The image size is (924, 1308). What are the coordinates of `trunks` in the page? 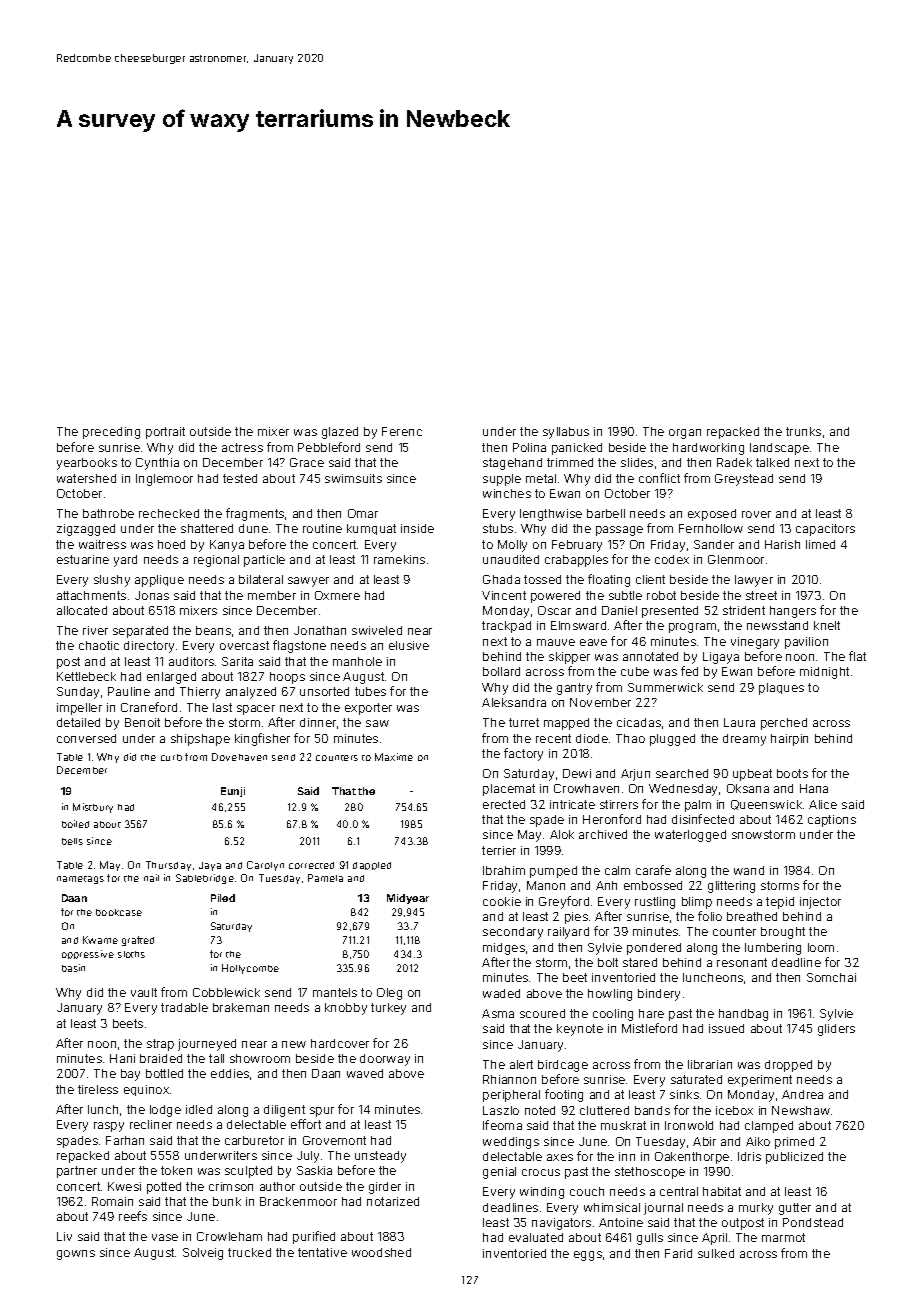 It's located at (803, 431).
